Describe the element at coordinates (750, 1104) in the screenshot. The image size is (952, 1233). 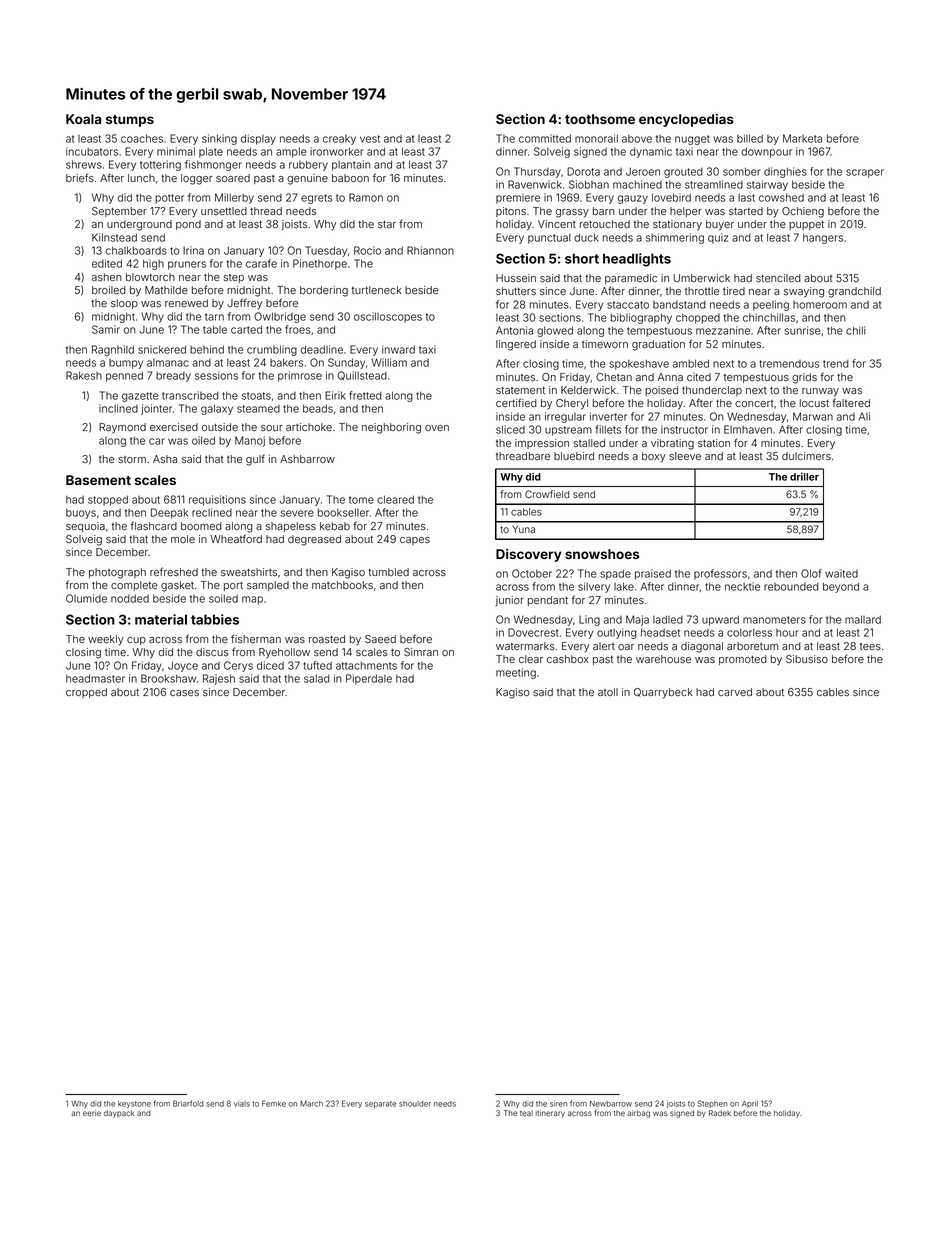
I see `April` at that location.
